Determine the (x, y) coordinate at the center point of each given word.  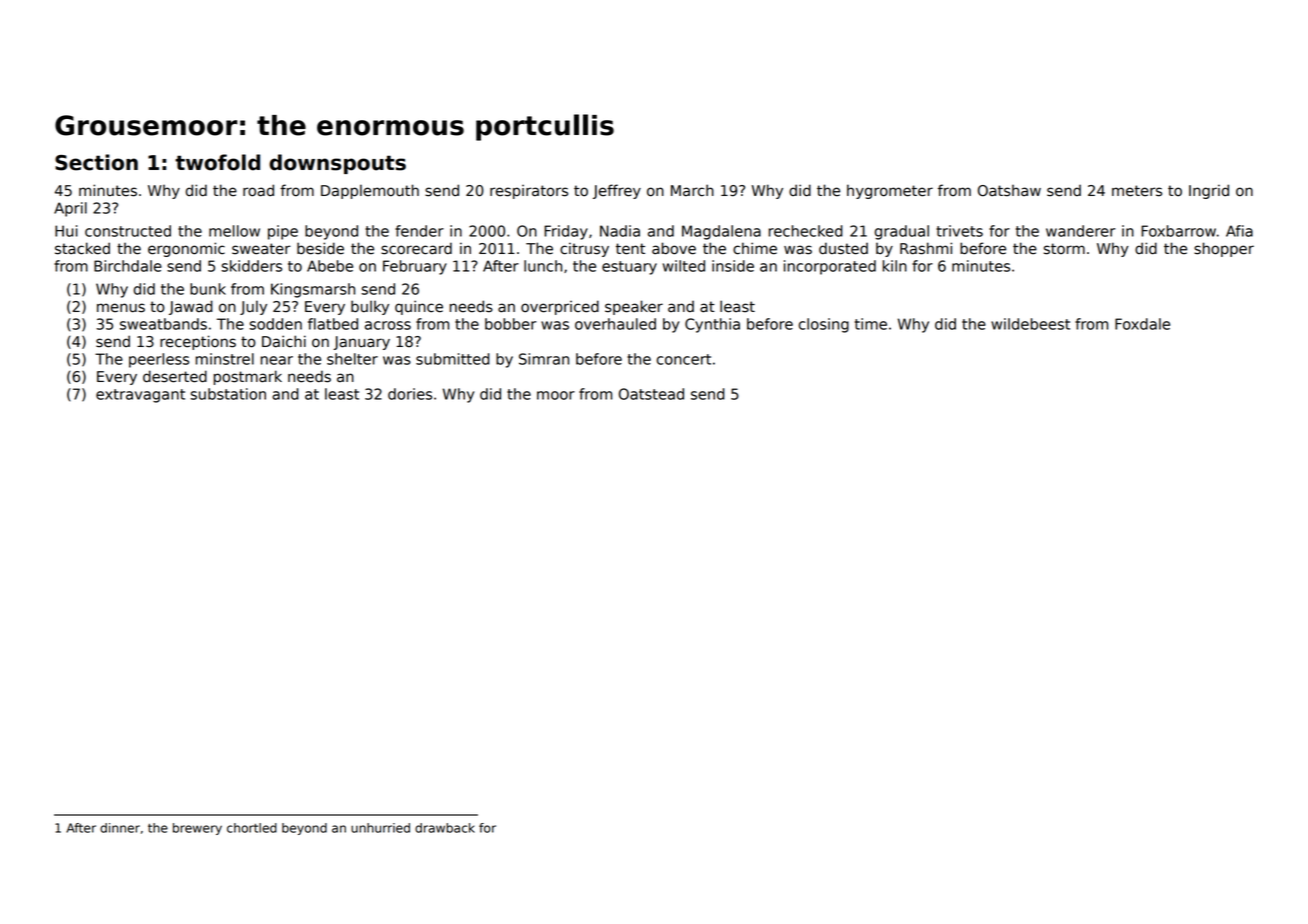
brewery (197, 829)
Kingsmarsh (313, 290)
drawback (445, 828)
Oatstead (651, 394)
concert (684, 359)
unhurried (380, 828)
